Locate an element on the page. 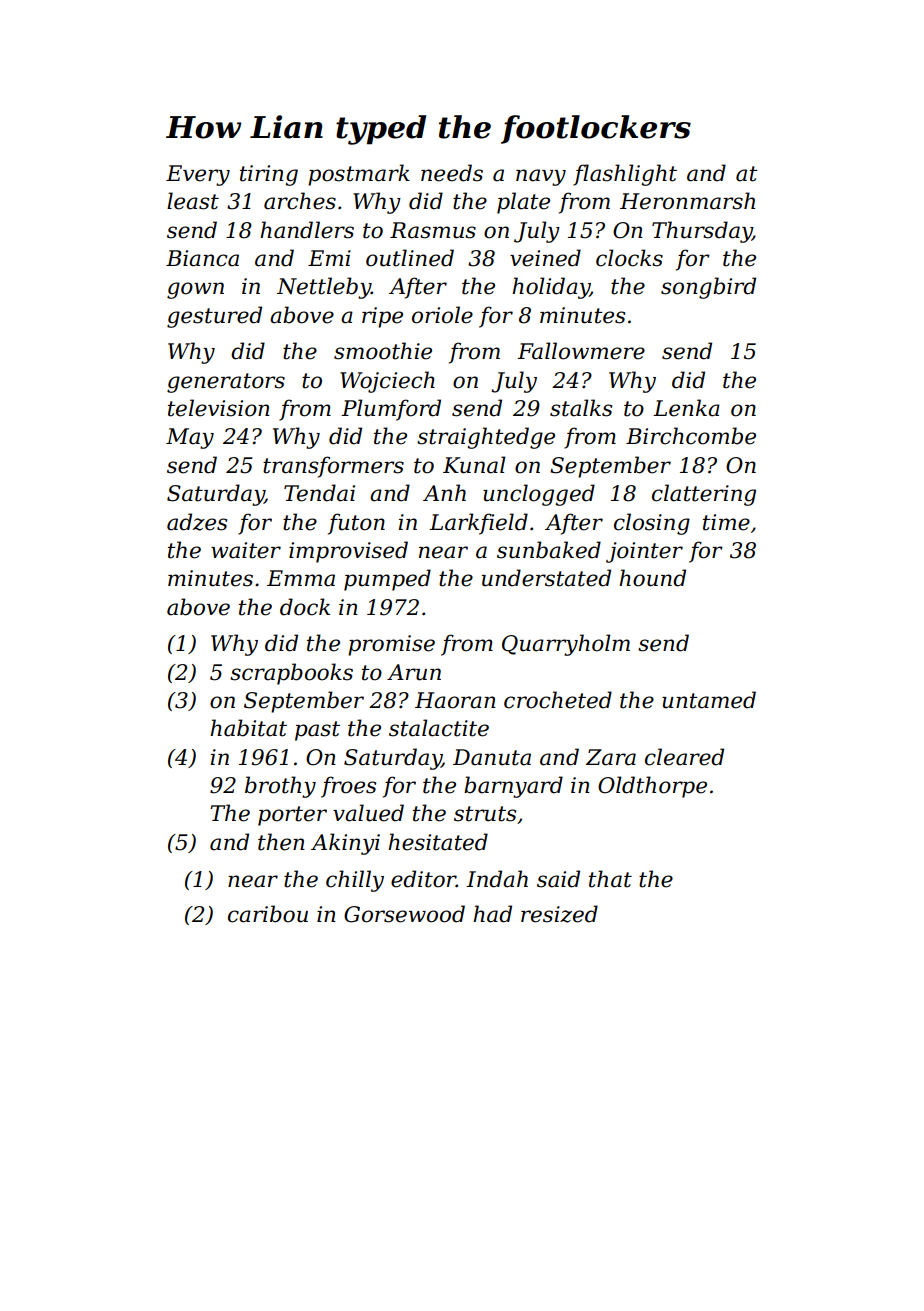 The width and height of the image is (924, 1311). Lenka is located at coordinates (686, 408).
